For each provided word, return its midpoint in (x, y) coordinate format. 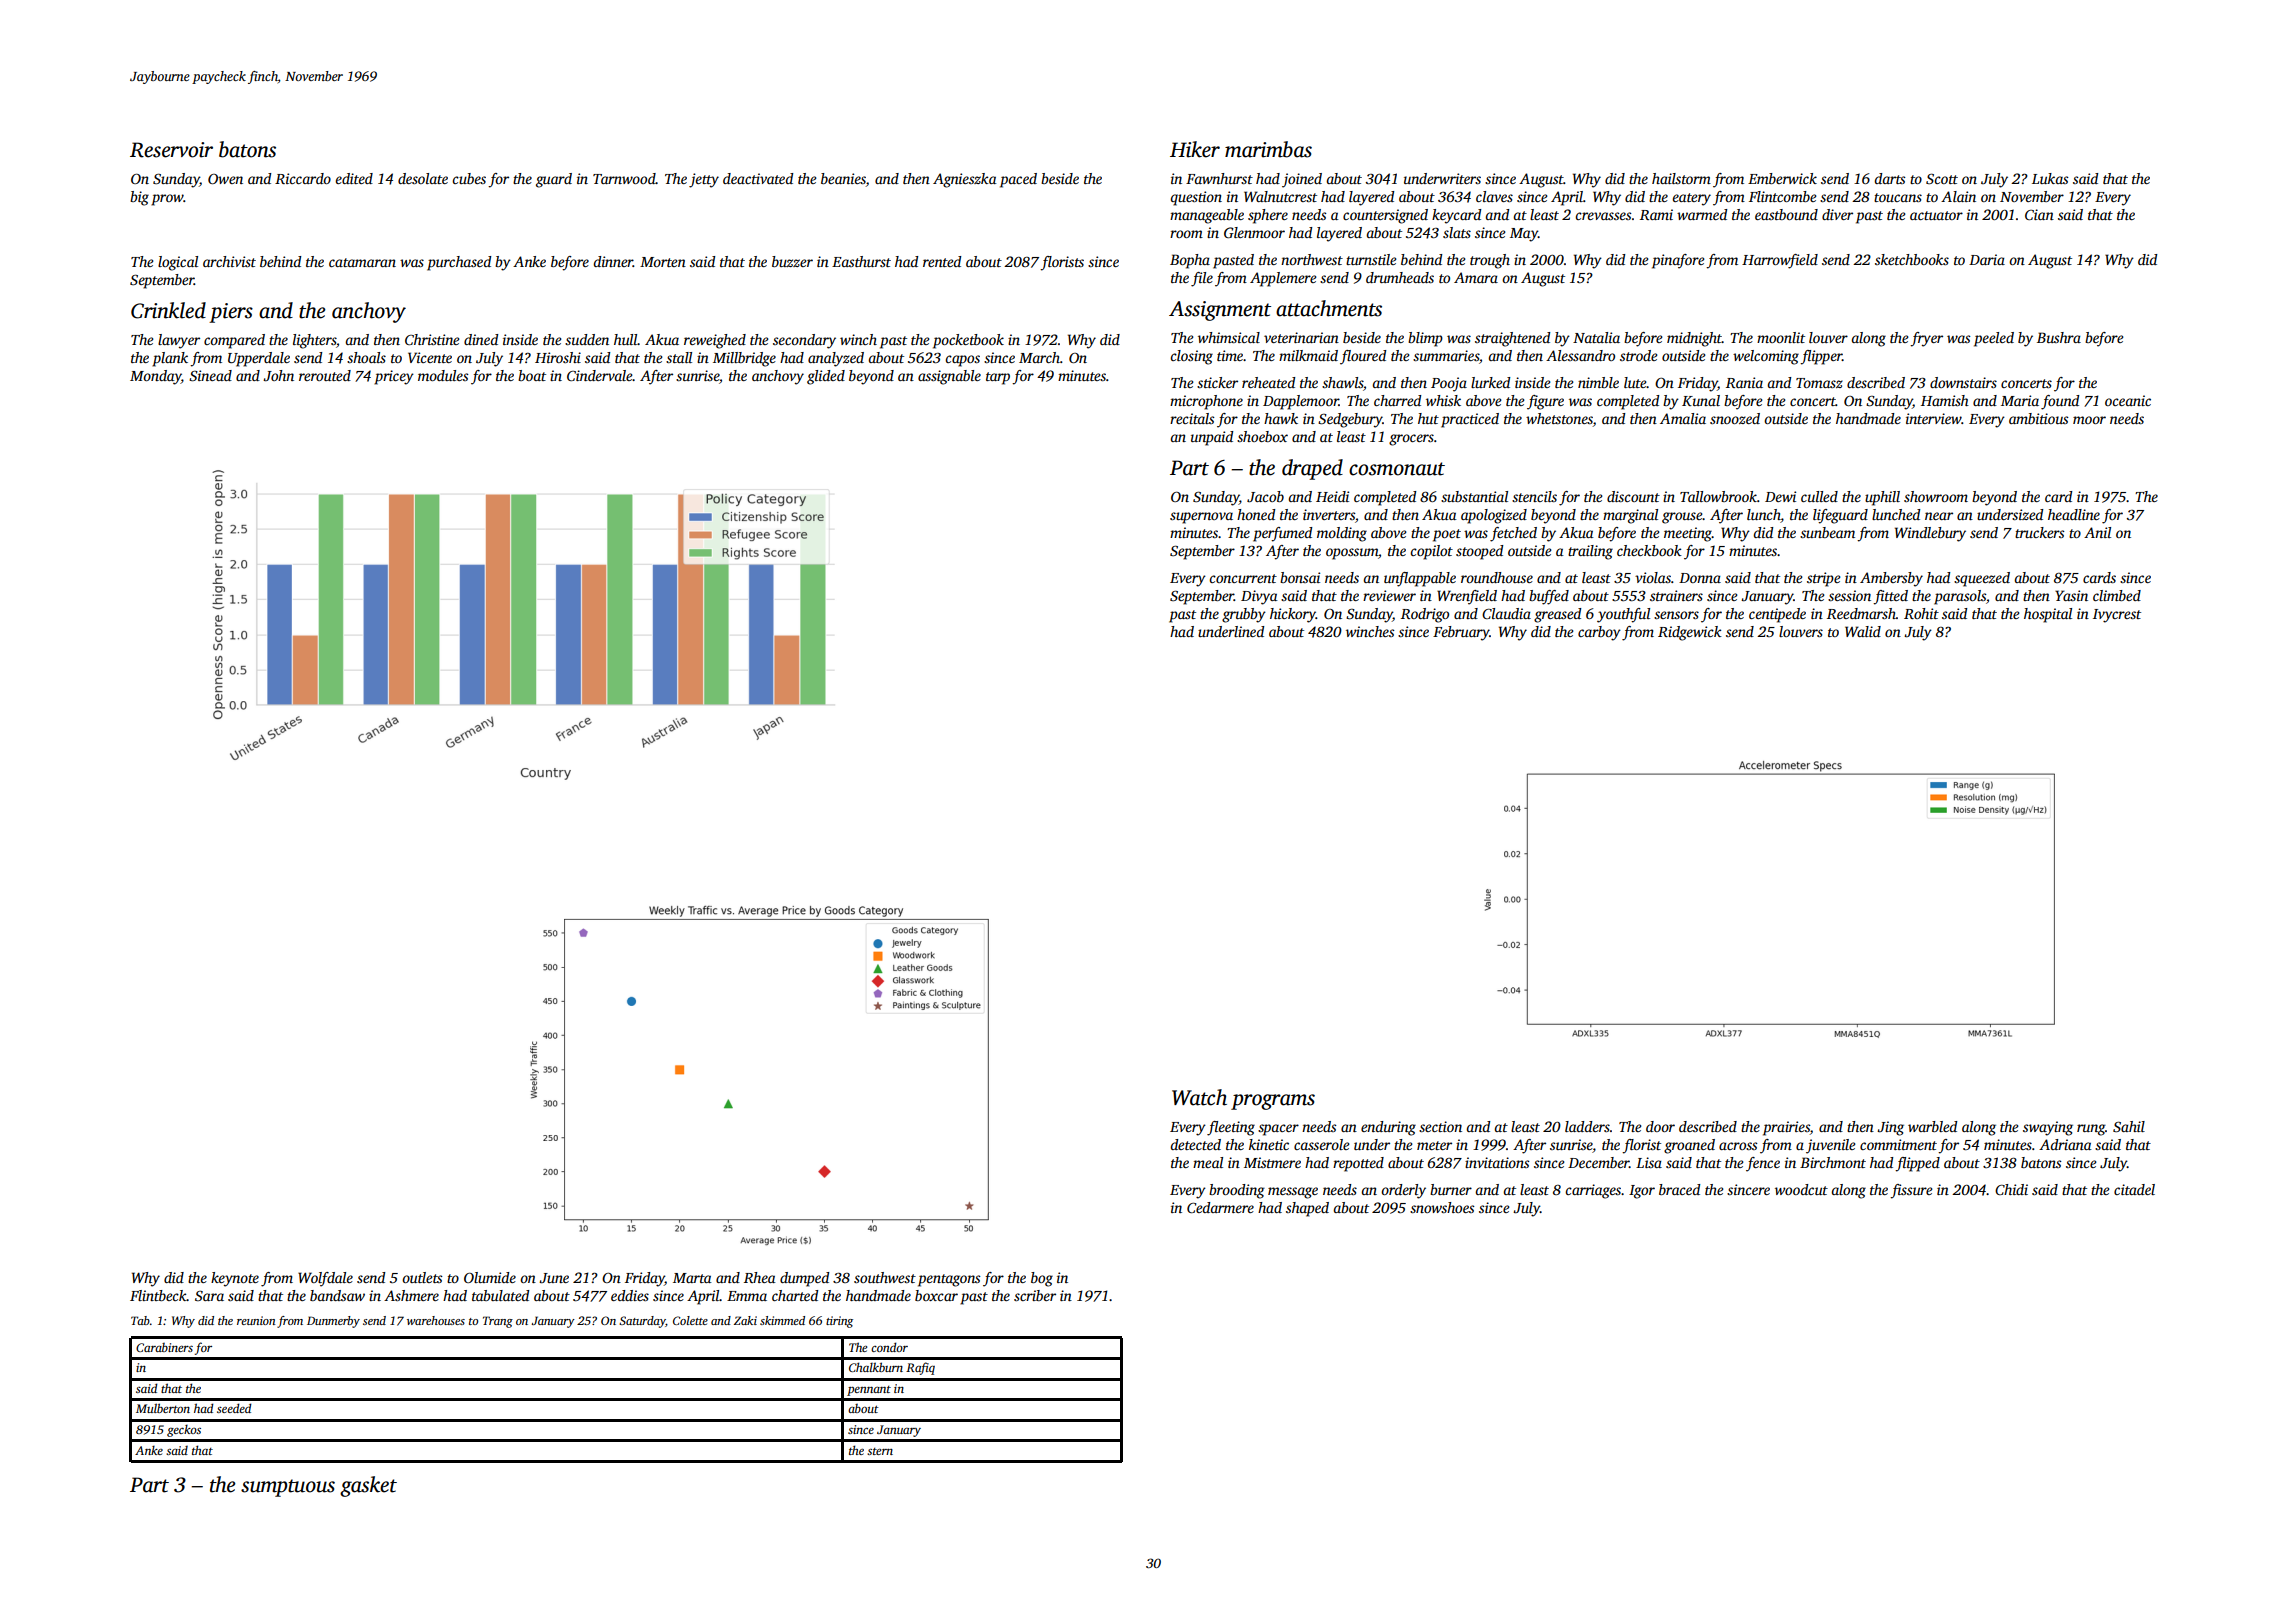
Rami (1656, 214)
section (1440, 1126)
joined (1302, 180)
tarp (998, 378)
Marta (692, 1278)
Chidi (2011, 1189)
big (139, 198)
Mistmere (1272, 1162)
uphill (1882, 498)
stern (880, 1451)
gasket (368, 1486)
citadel (2134, 1189)
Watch (1199, 1097)
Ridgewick (1690, 633)
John (278, 375)
